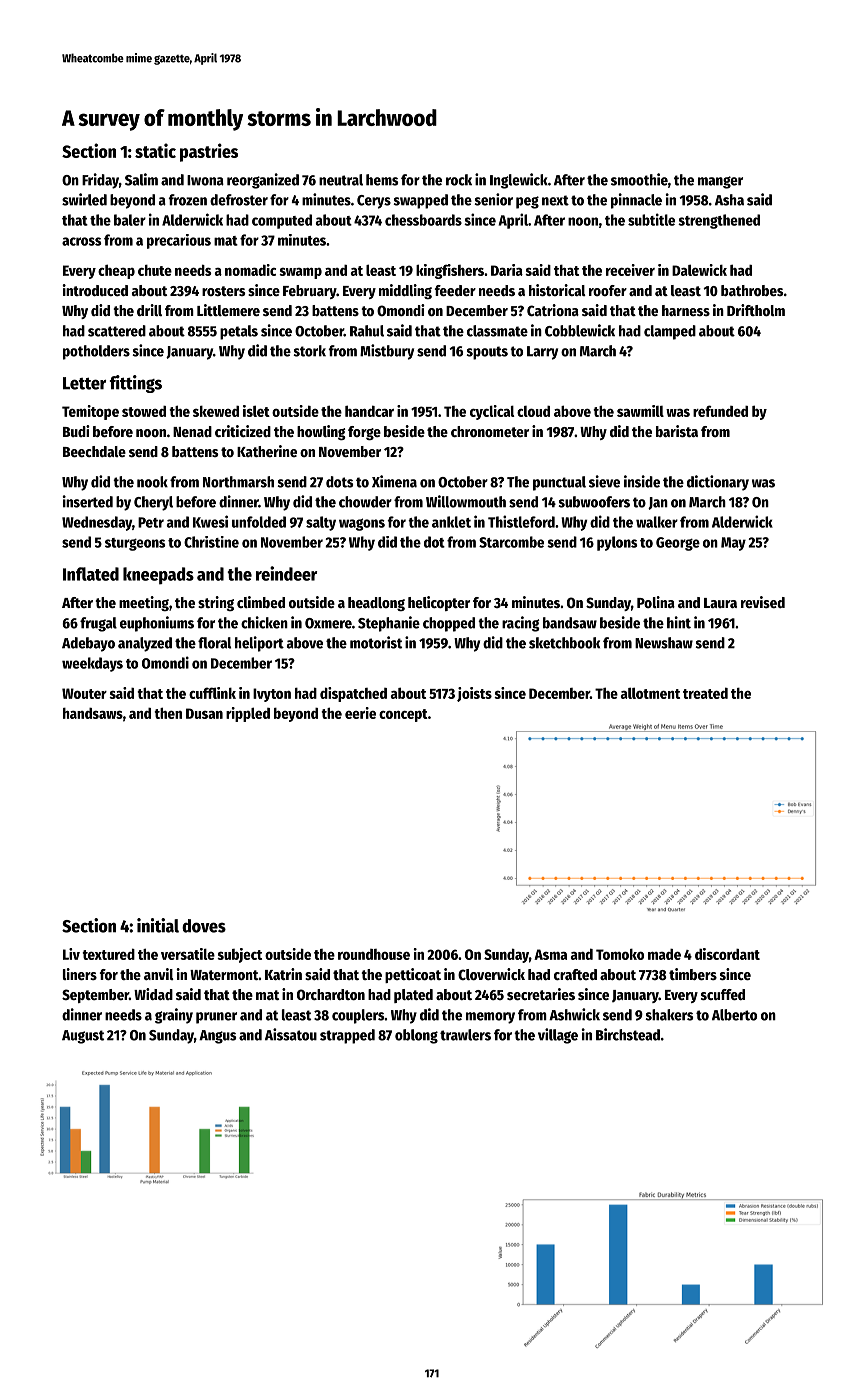 The image size is (849, 1400). I want to click on Christine, so click(211, 542).
